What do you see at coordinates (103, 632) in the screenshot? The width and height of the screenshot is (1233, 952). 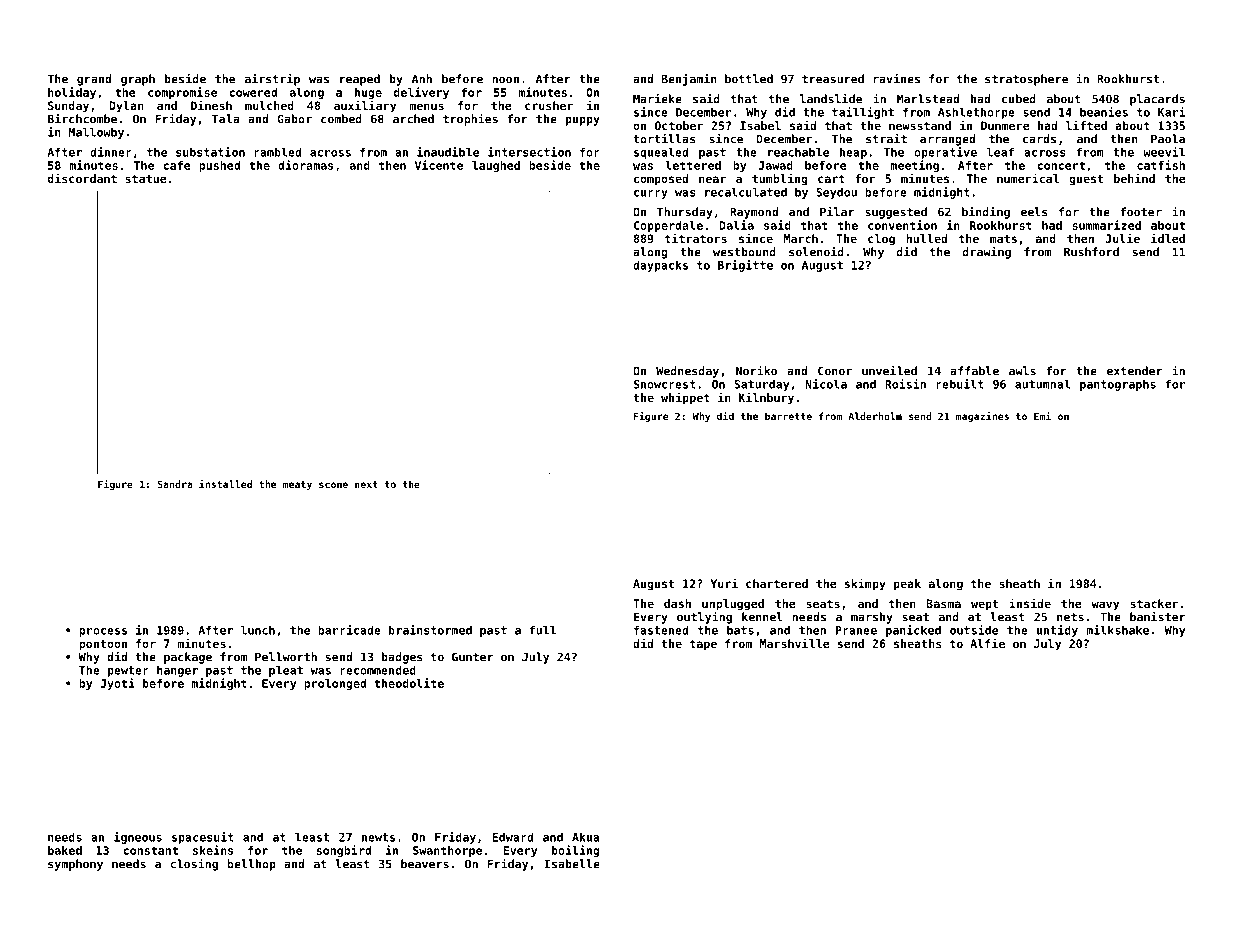 I see `process` at bounding box center [103, 632].
